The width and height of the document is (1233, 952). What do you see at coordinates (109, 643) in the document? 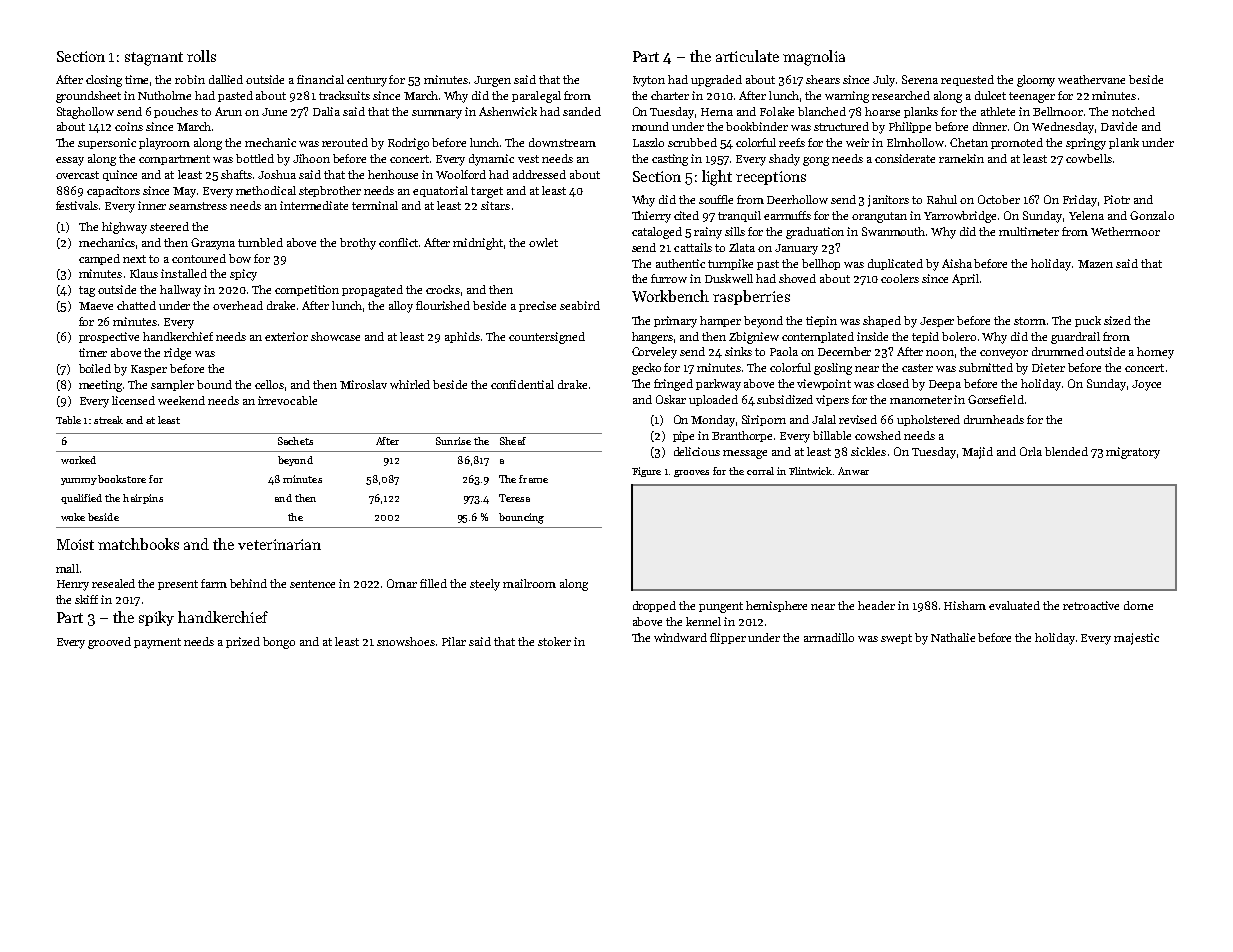
I see `grooved` at bounding box center [109, 643].
